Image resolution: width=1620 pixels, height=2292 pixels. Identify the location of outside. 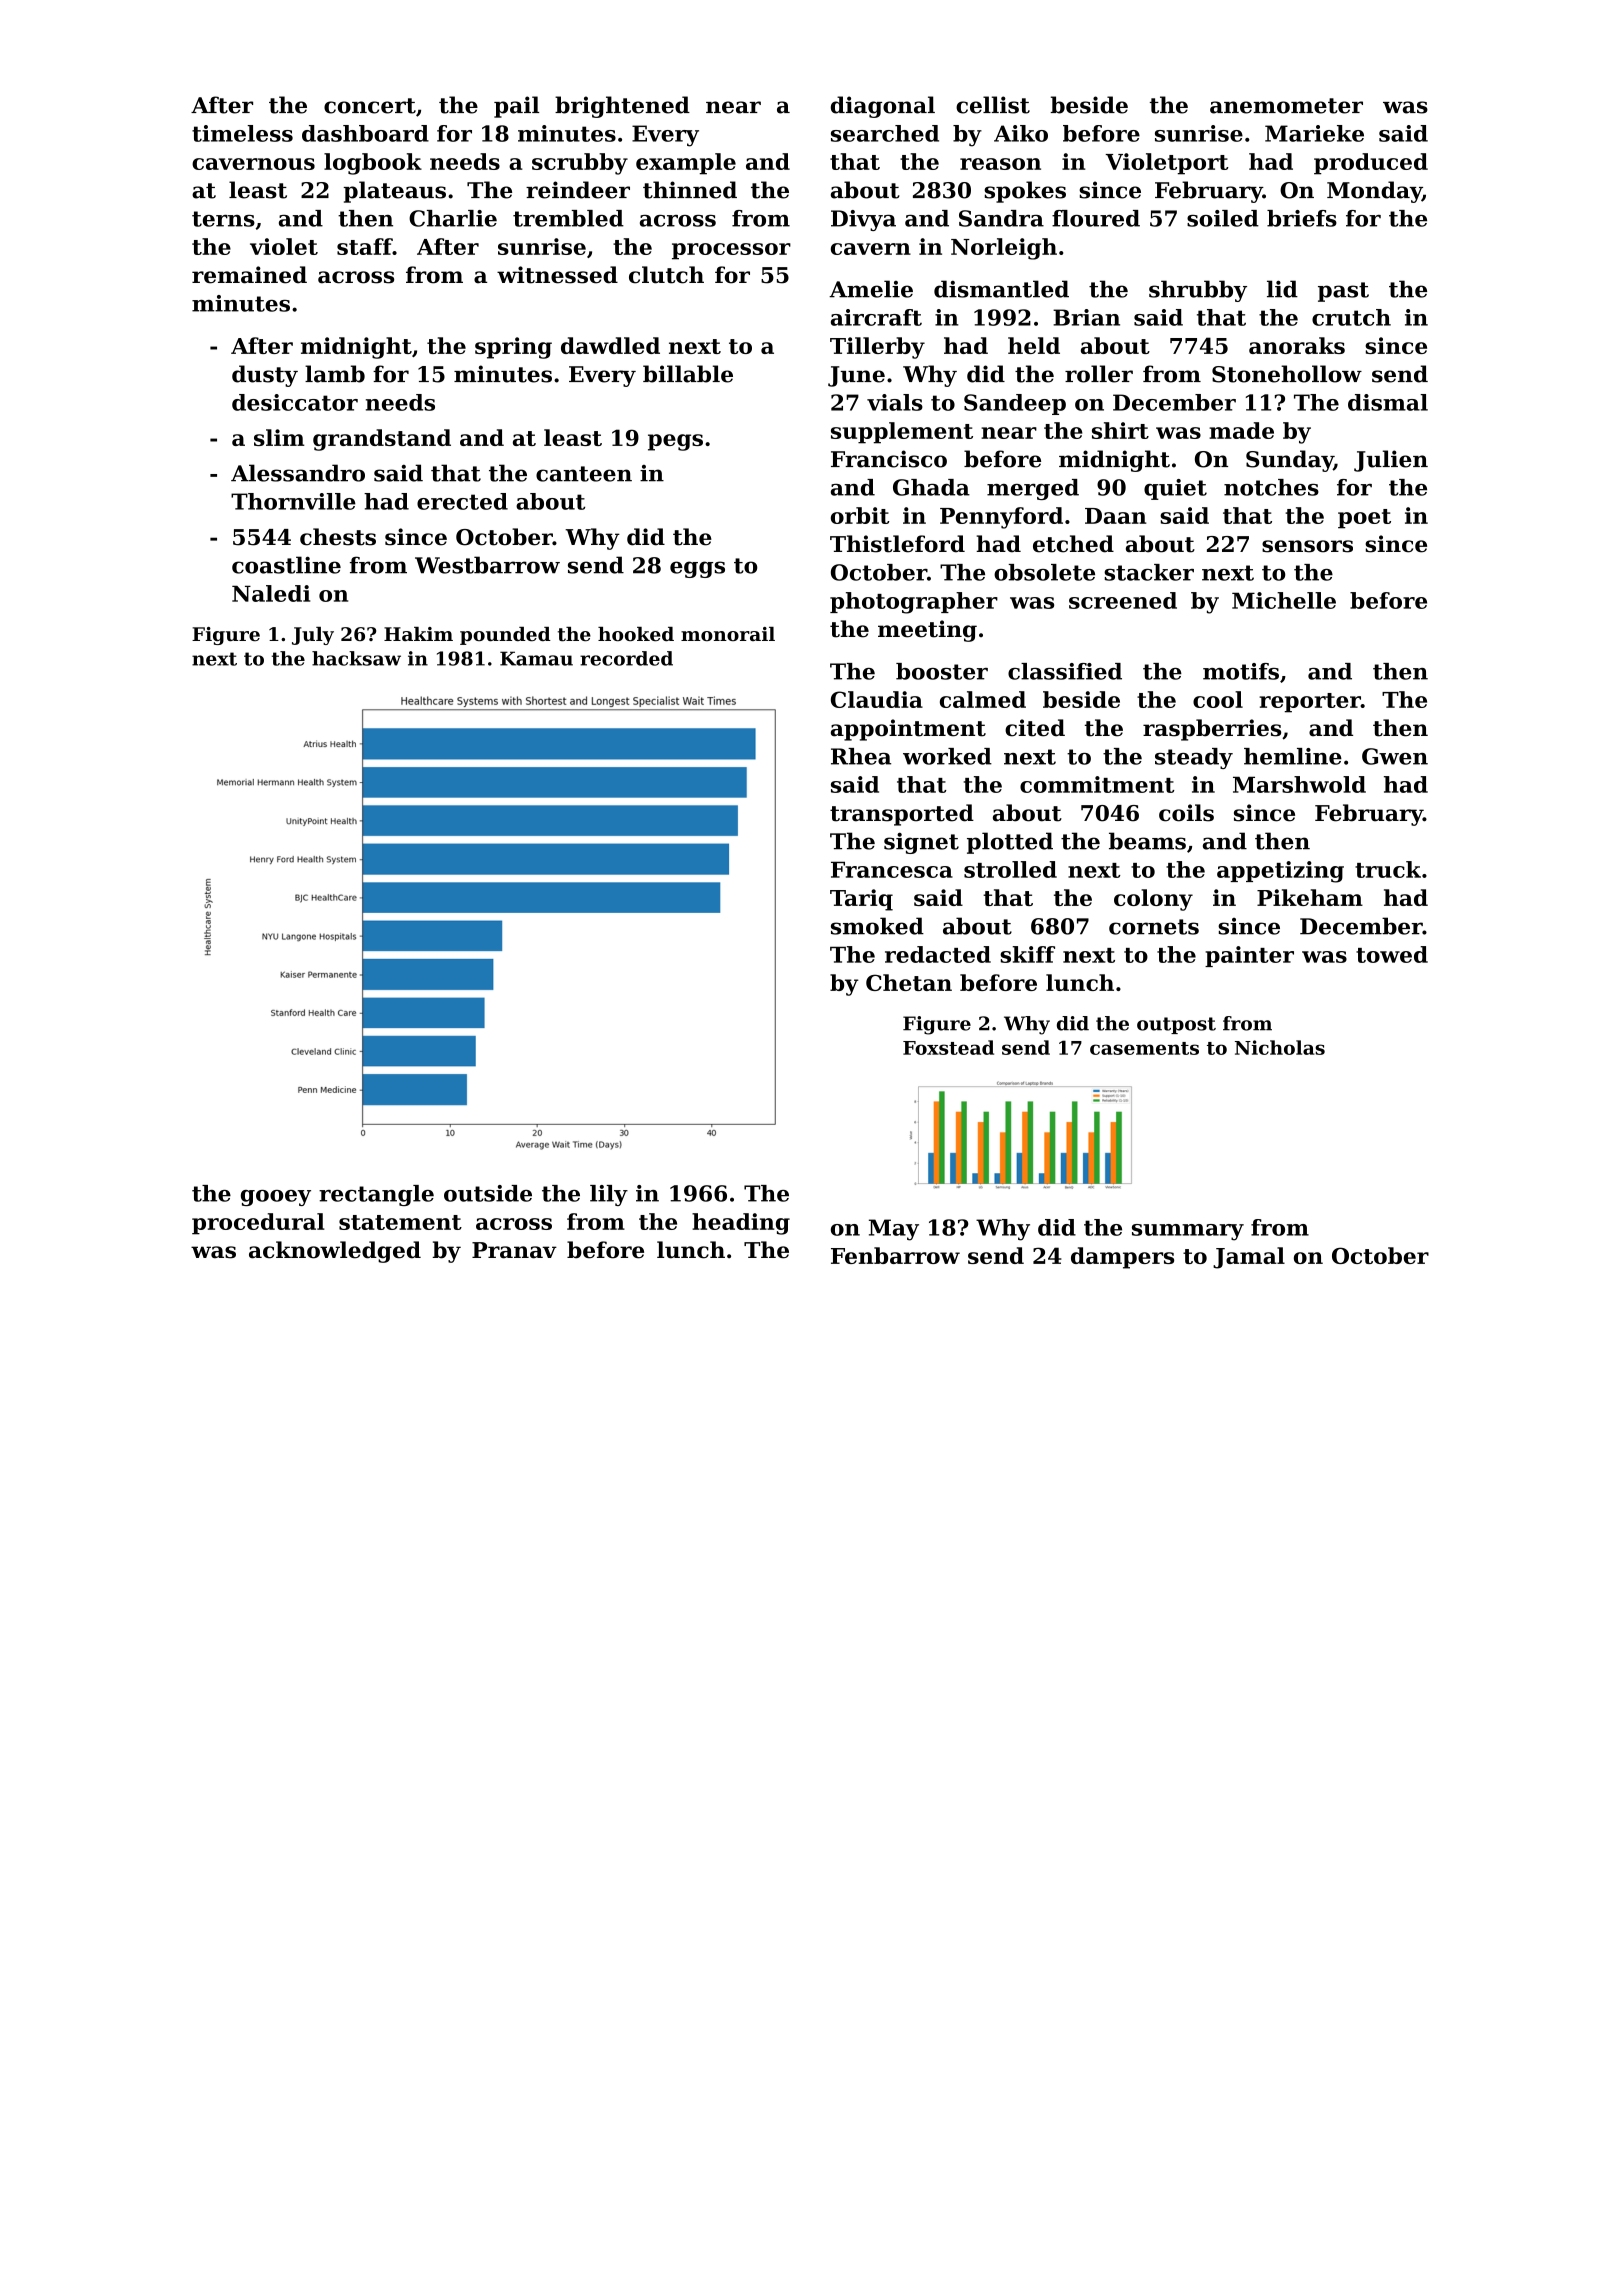
(488, 1193).
